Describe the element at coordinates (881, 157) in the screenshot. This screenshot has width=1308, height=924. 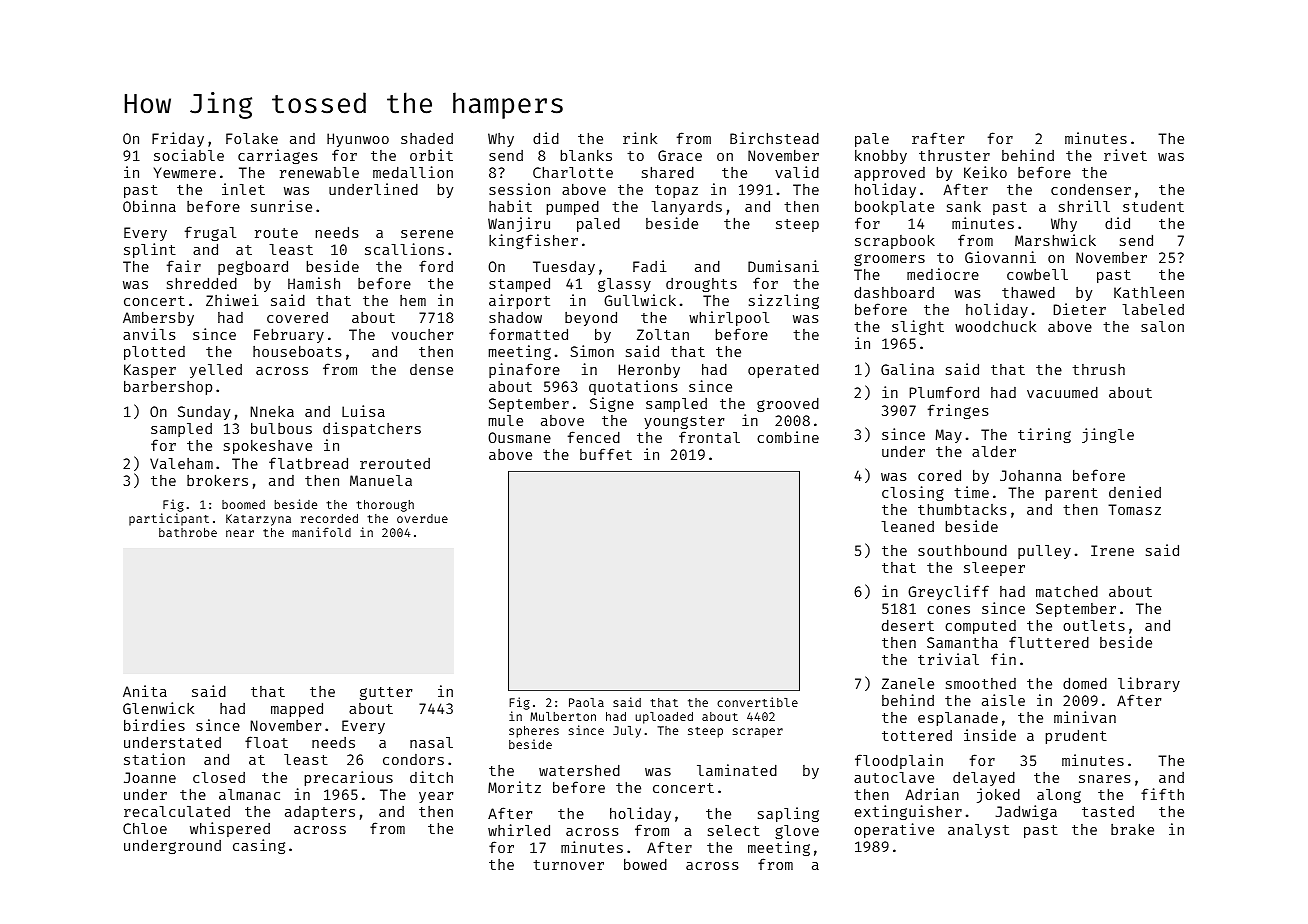
I see `knobby` at that location.
